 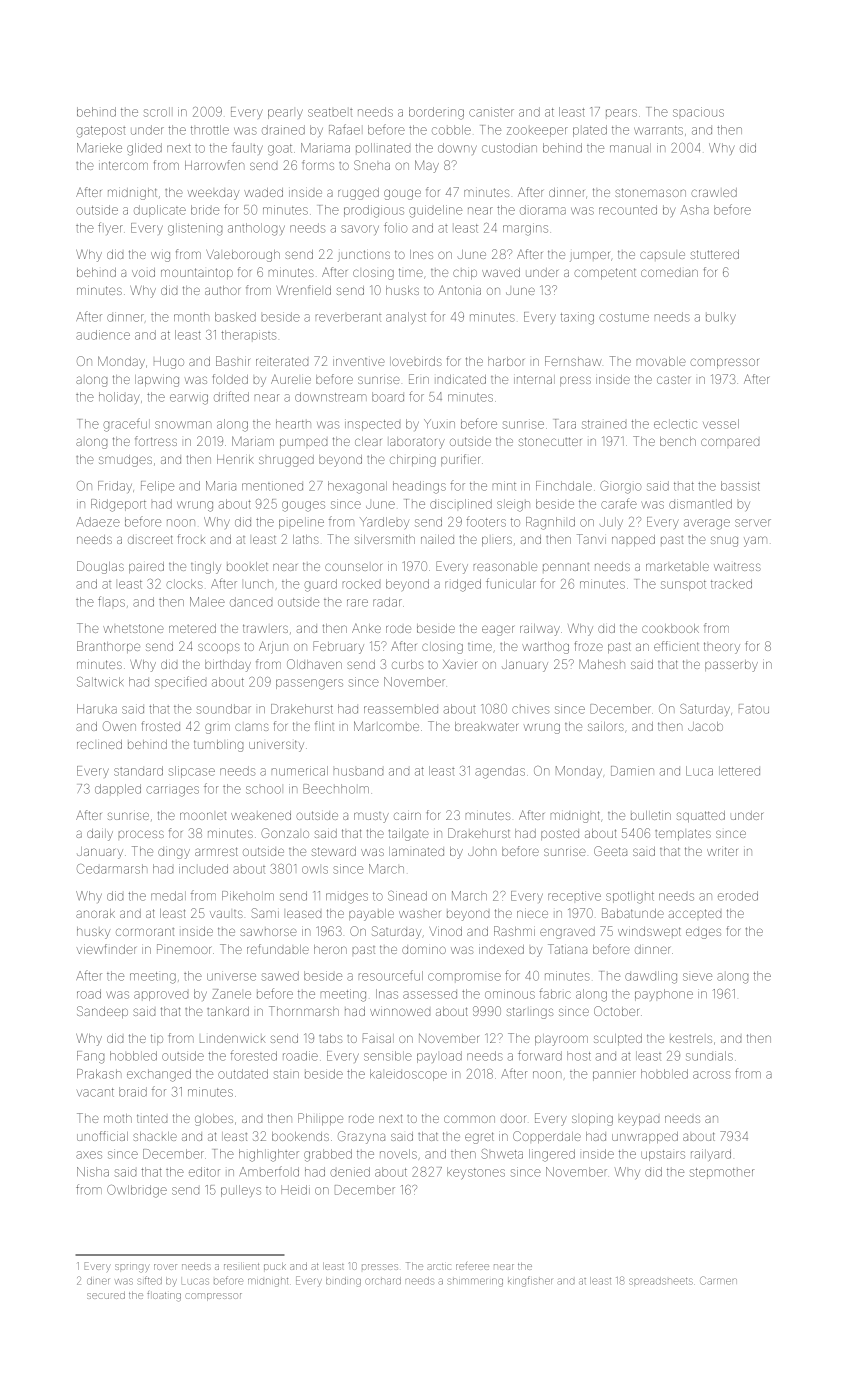 What do you see at coordinates (739, 771) in the screenshot?
I see `lettered` at bounding box center [739, 771].
